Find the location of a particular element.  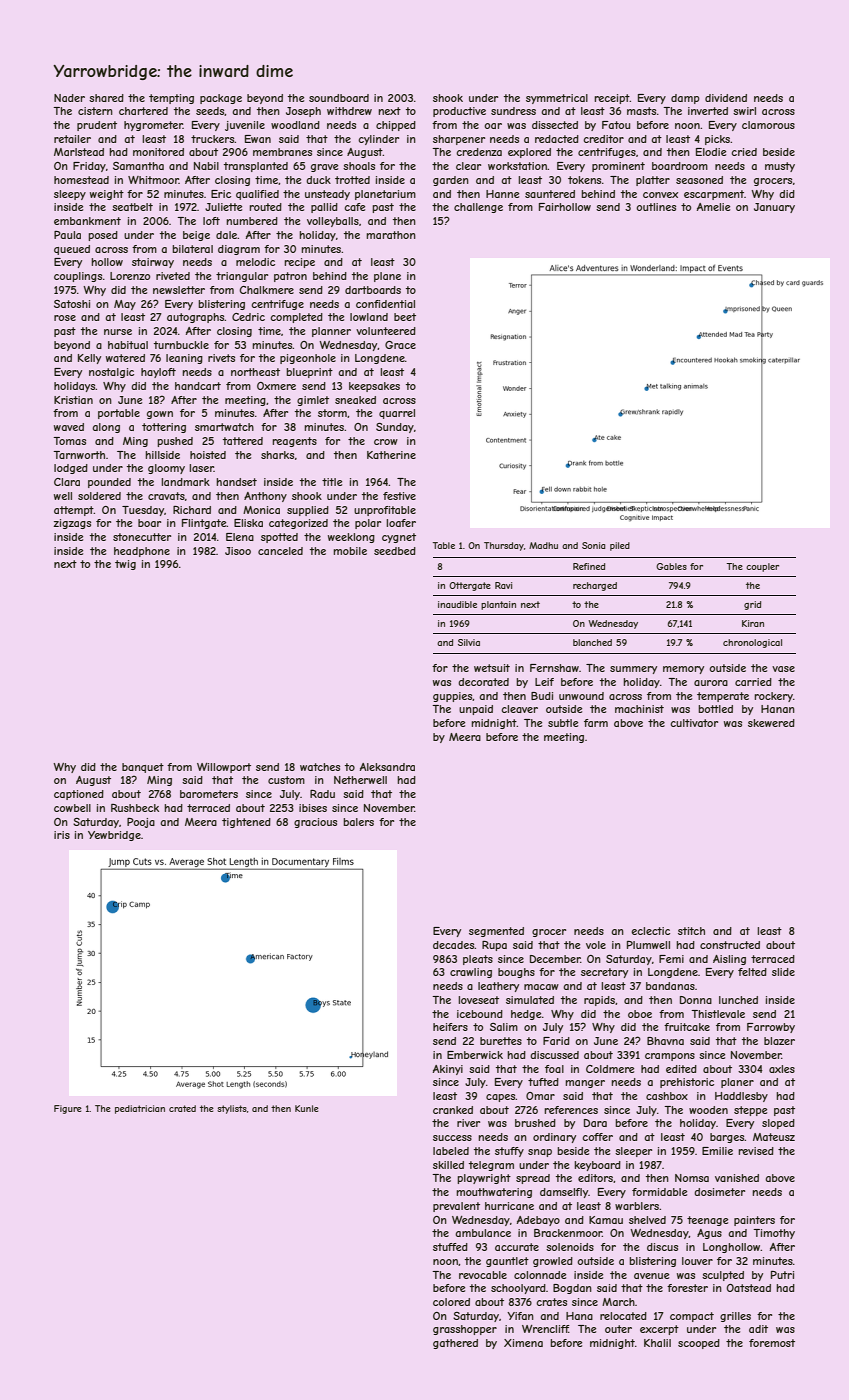

bilateral is located at coordinates (192, 249).
